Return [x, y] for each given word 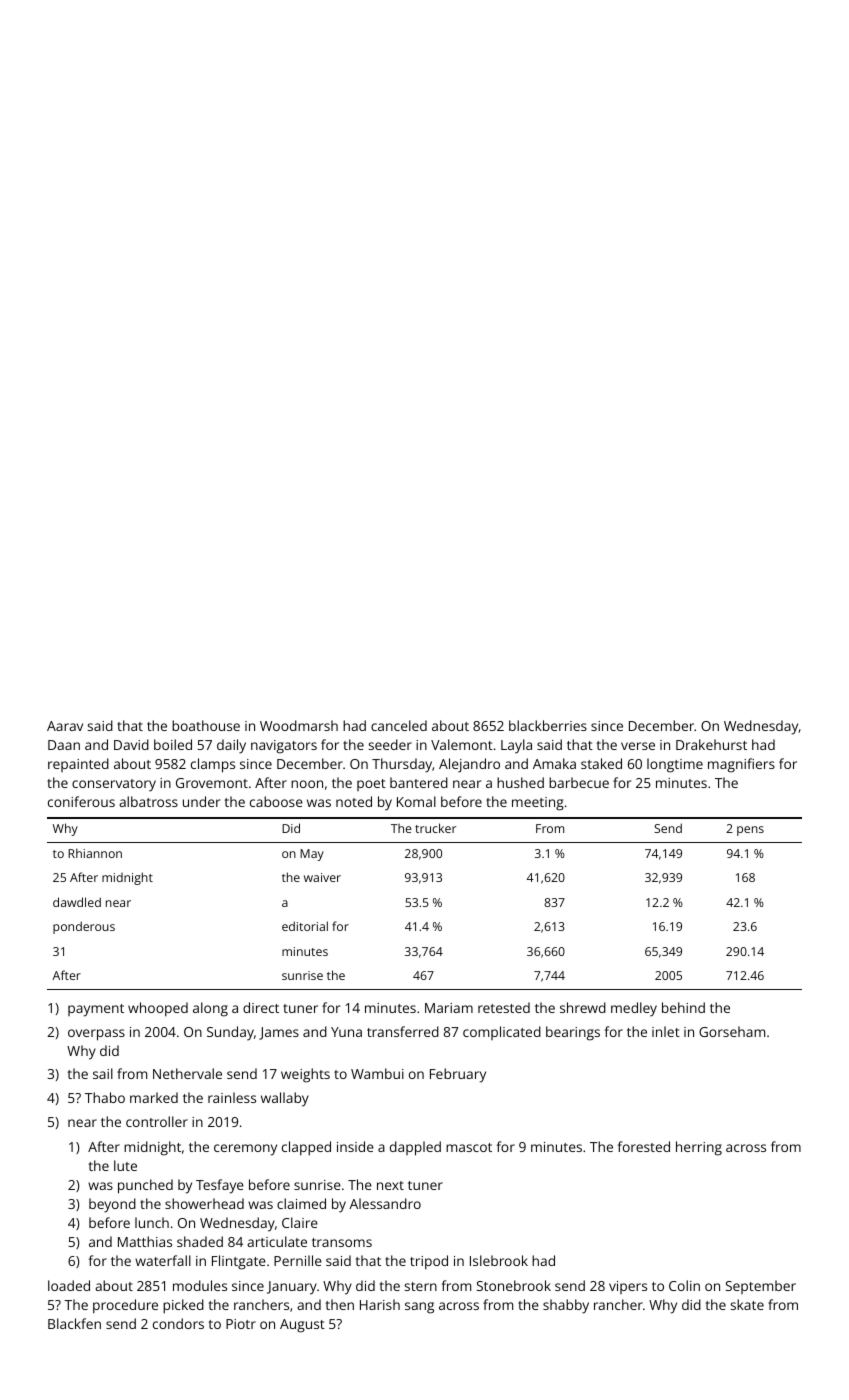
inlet [666, 1031]
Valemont [462, 744]
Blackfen [74, 1323]
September [761, 1287]
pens [750, 831]
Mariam [449, 1008]
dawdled [77, 902]
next [390, 1185]
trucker [435, 828]
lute [125, 1165]
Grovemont [212, 783]
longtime [675, 765]
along [210, 1009]
